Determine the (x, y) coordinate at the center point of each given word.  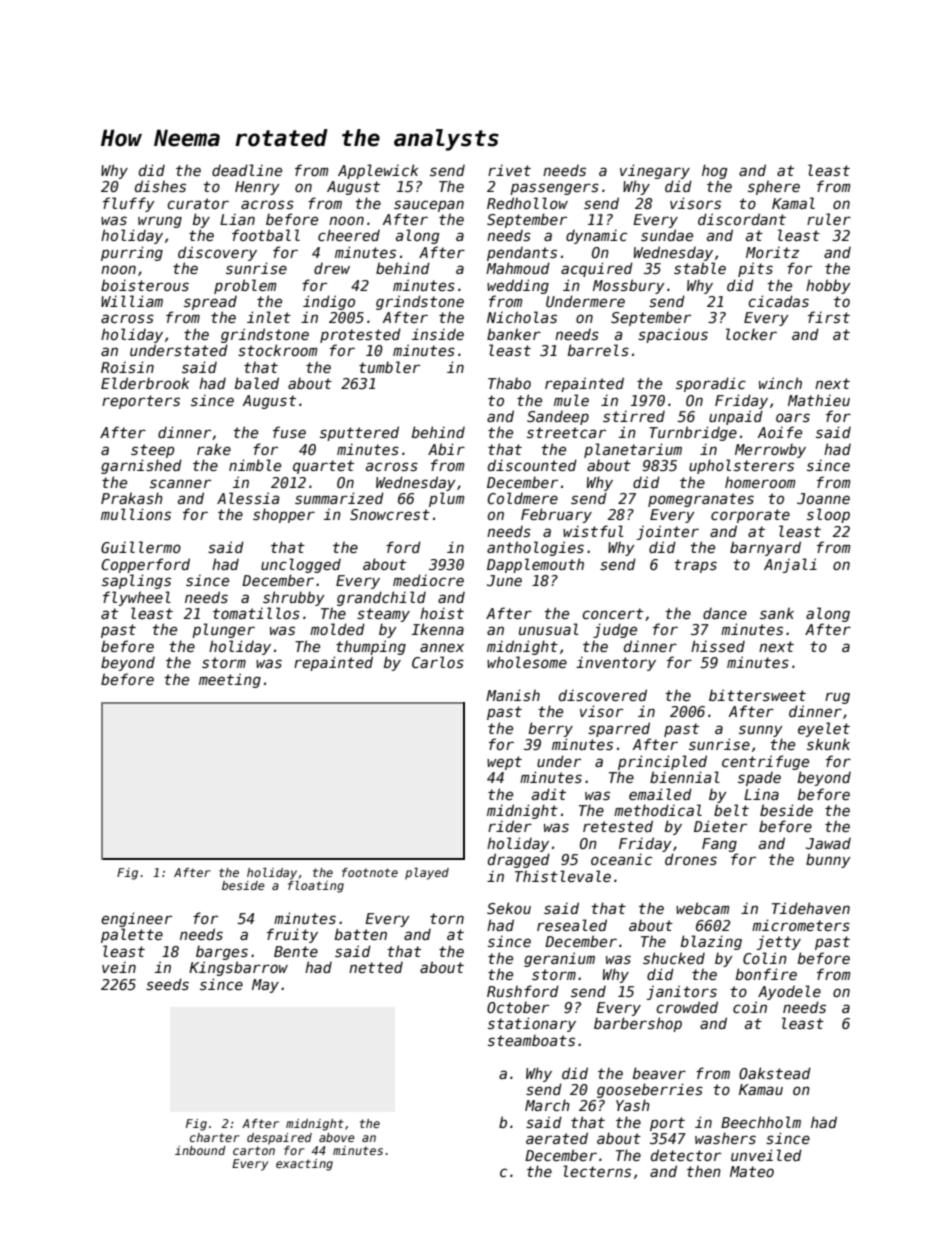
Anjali (790, 565)
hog (714, 171)
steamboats (531, 1040)
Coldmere (522, 498)
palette (132, 935)
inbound (200, 1150)
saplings (136, 581)
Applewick (378, 171)
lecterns (597, 1171)
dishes (160, 186)
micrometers (801, 925)
